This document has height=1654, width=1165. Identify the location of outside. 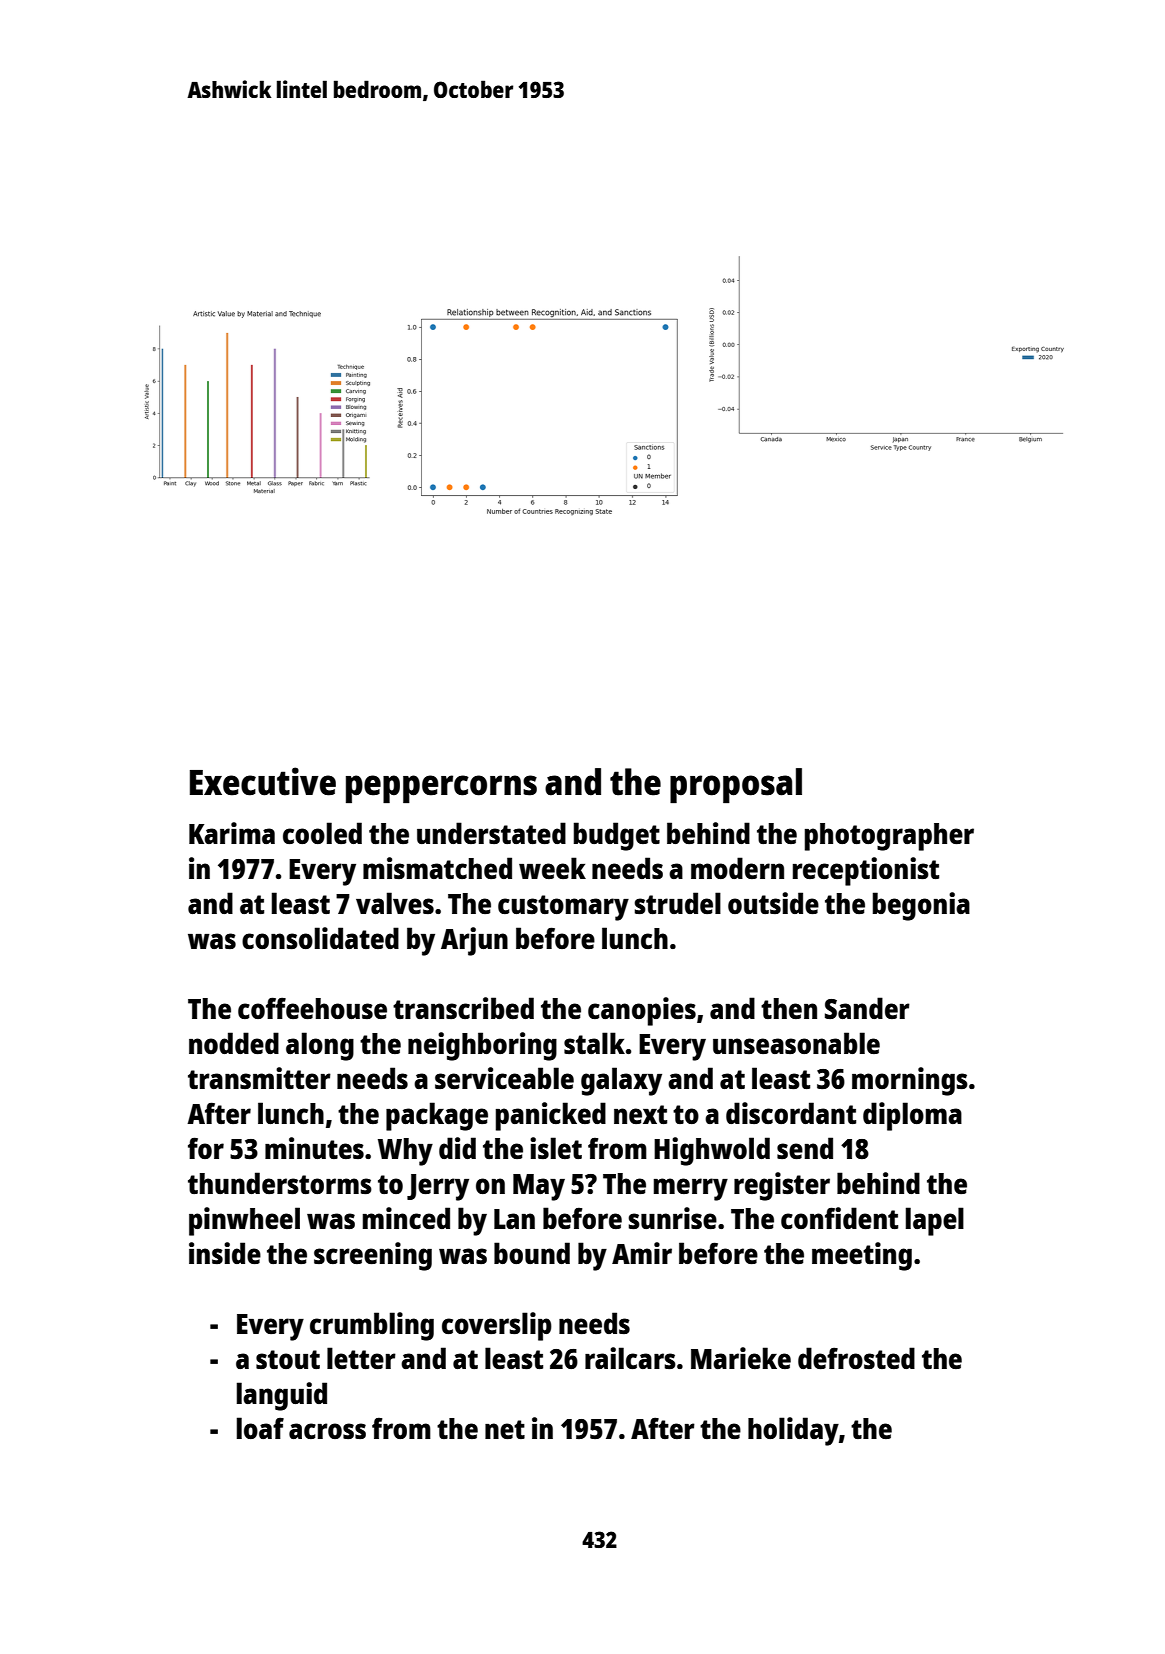
(773, 903).
